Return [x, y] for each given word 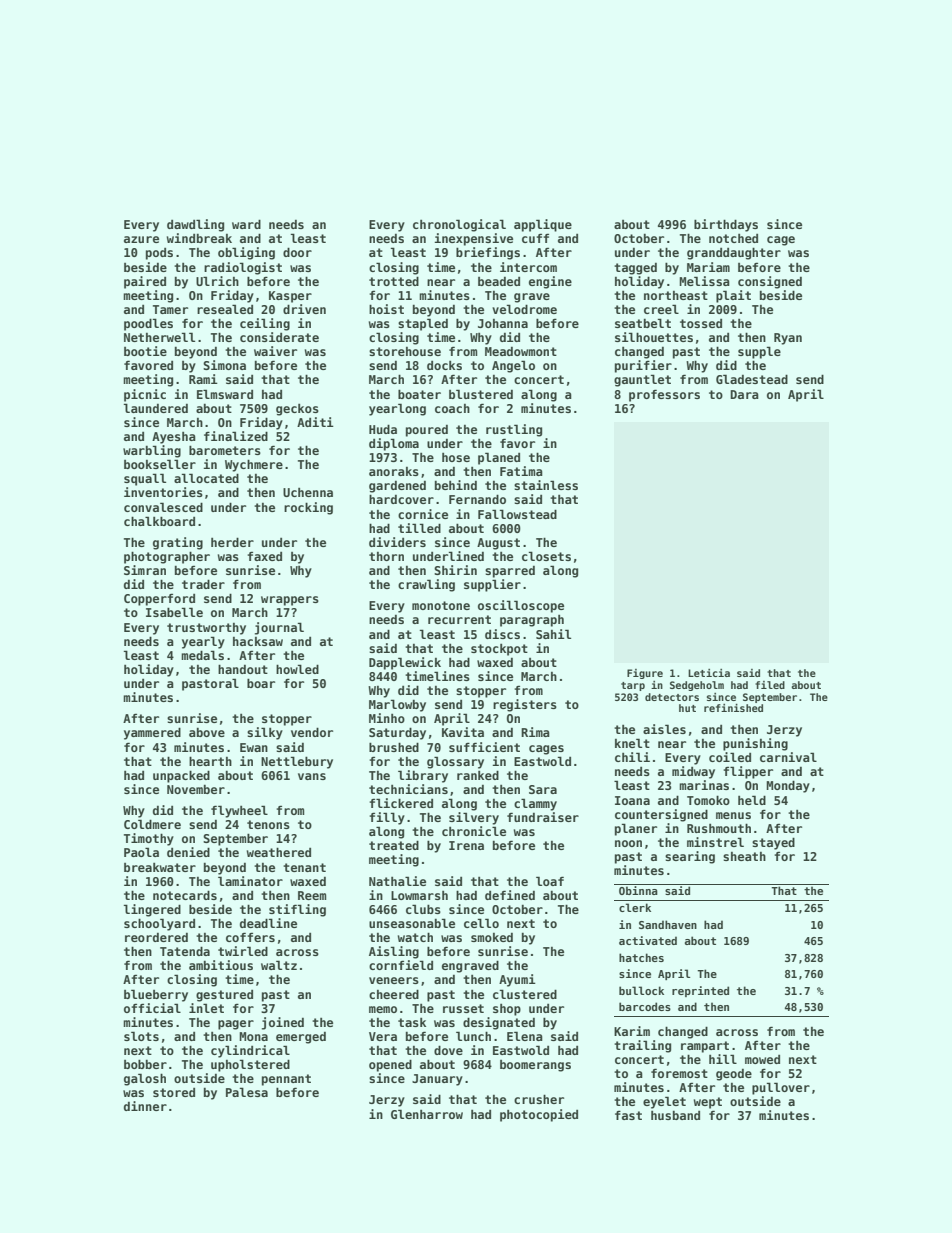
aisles [664, 729]
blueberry [156, 995]
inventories [163, 492]
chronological [459, 225]
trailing [642, 1046]
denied [188, 852]
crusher [539, 1099]
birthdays [726, 225]
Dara [744, 394]
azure [141, 239]
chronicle [474, 831]
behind [456, 485]
